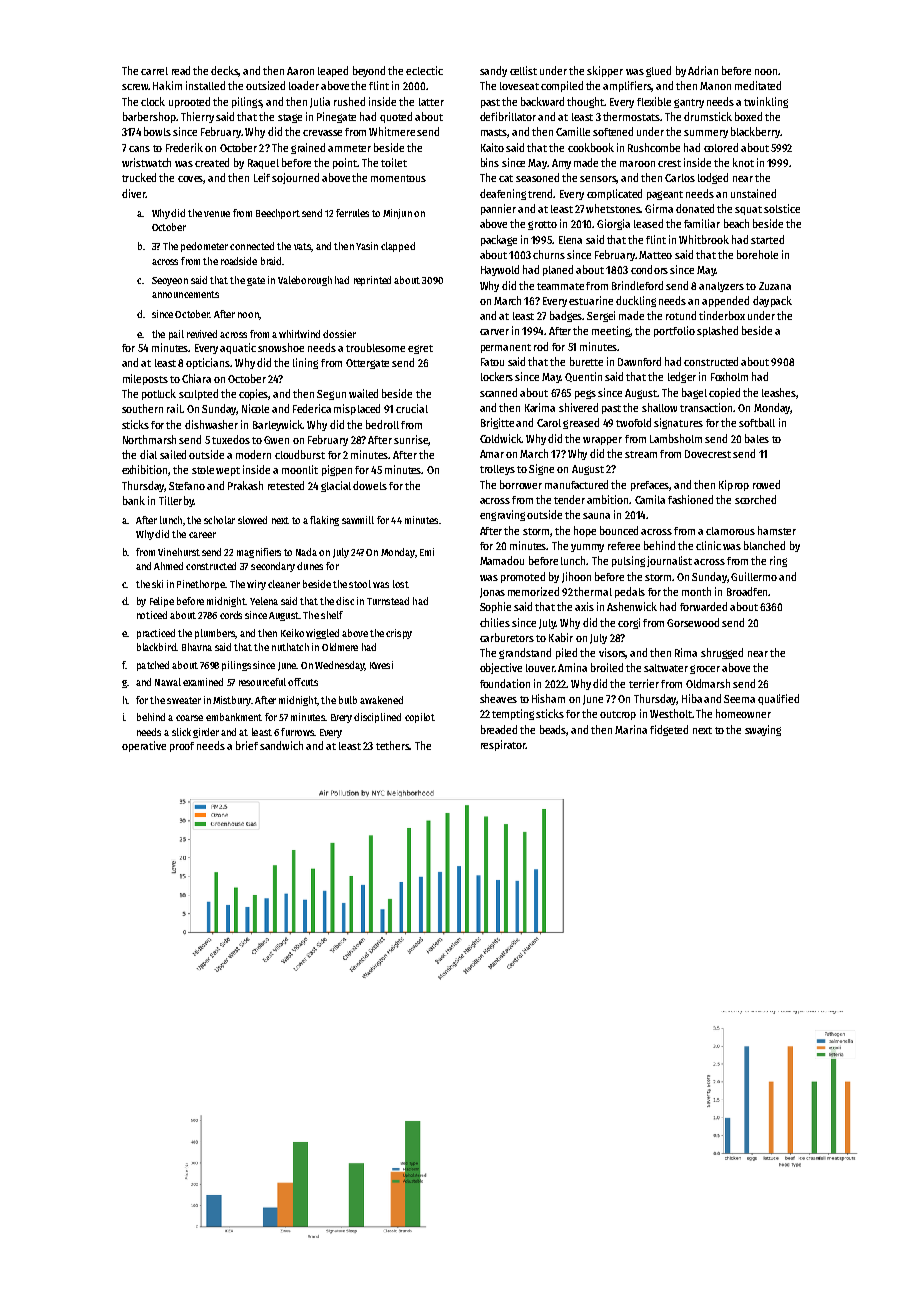 This screenshot has width=924, height=1308. I want to click on leashes, so click(779, 392).
